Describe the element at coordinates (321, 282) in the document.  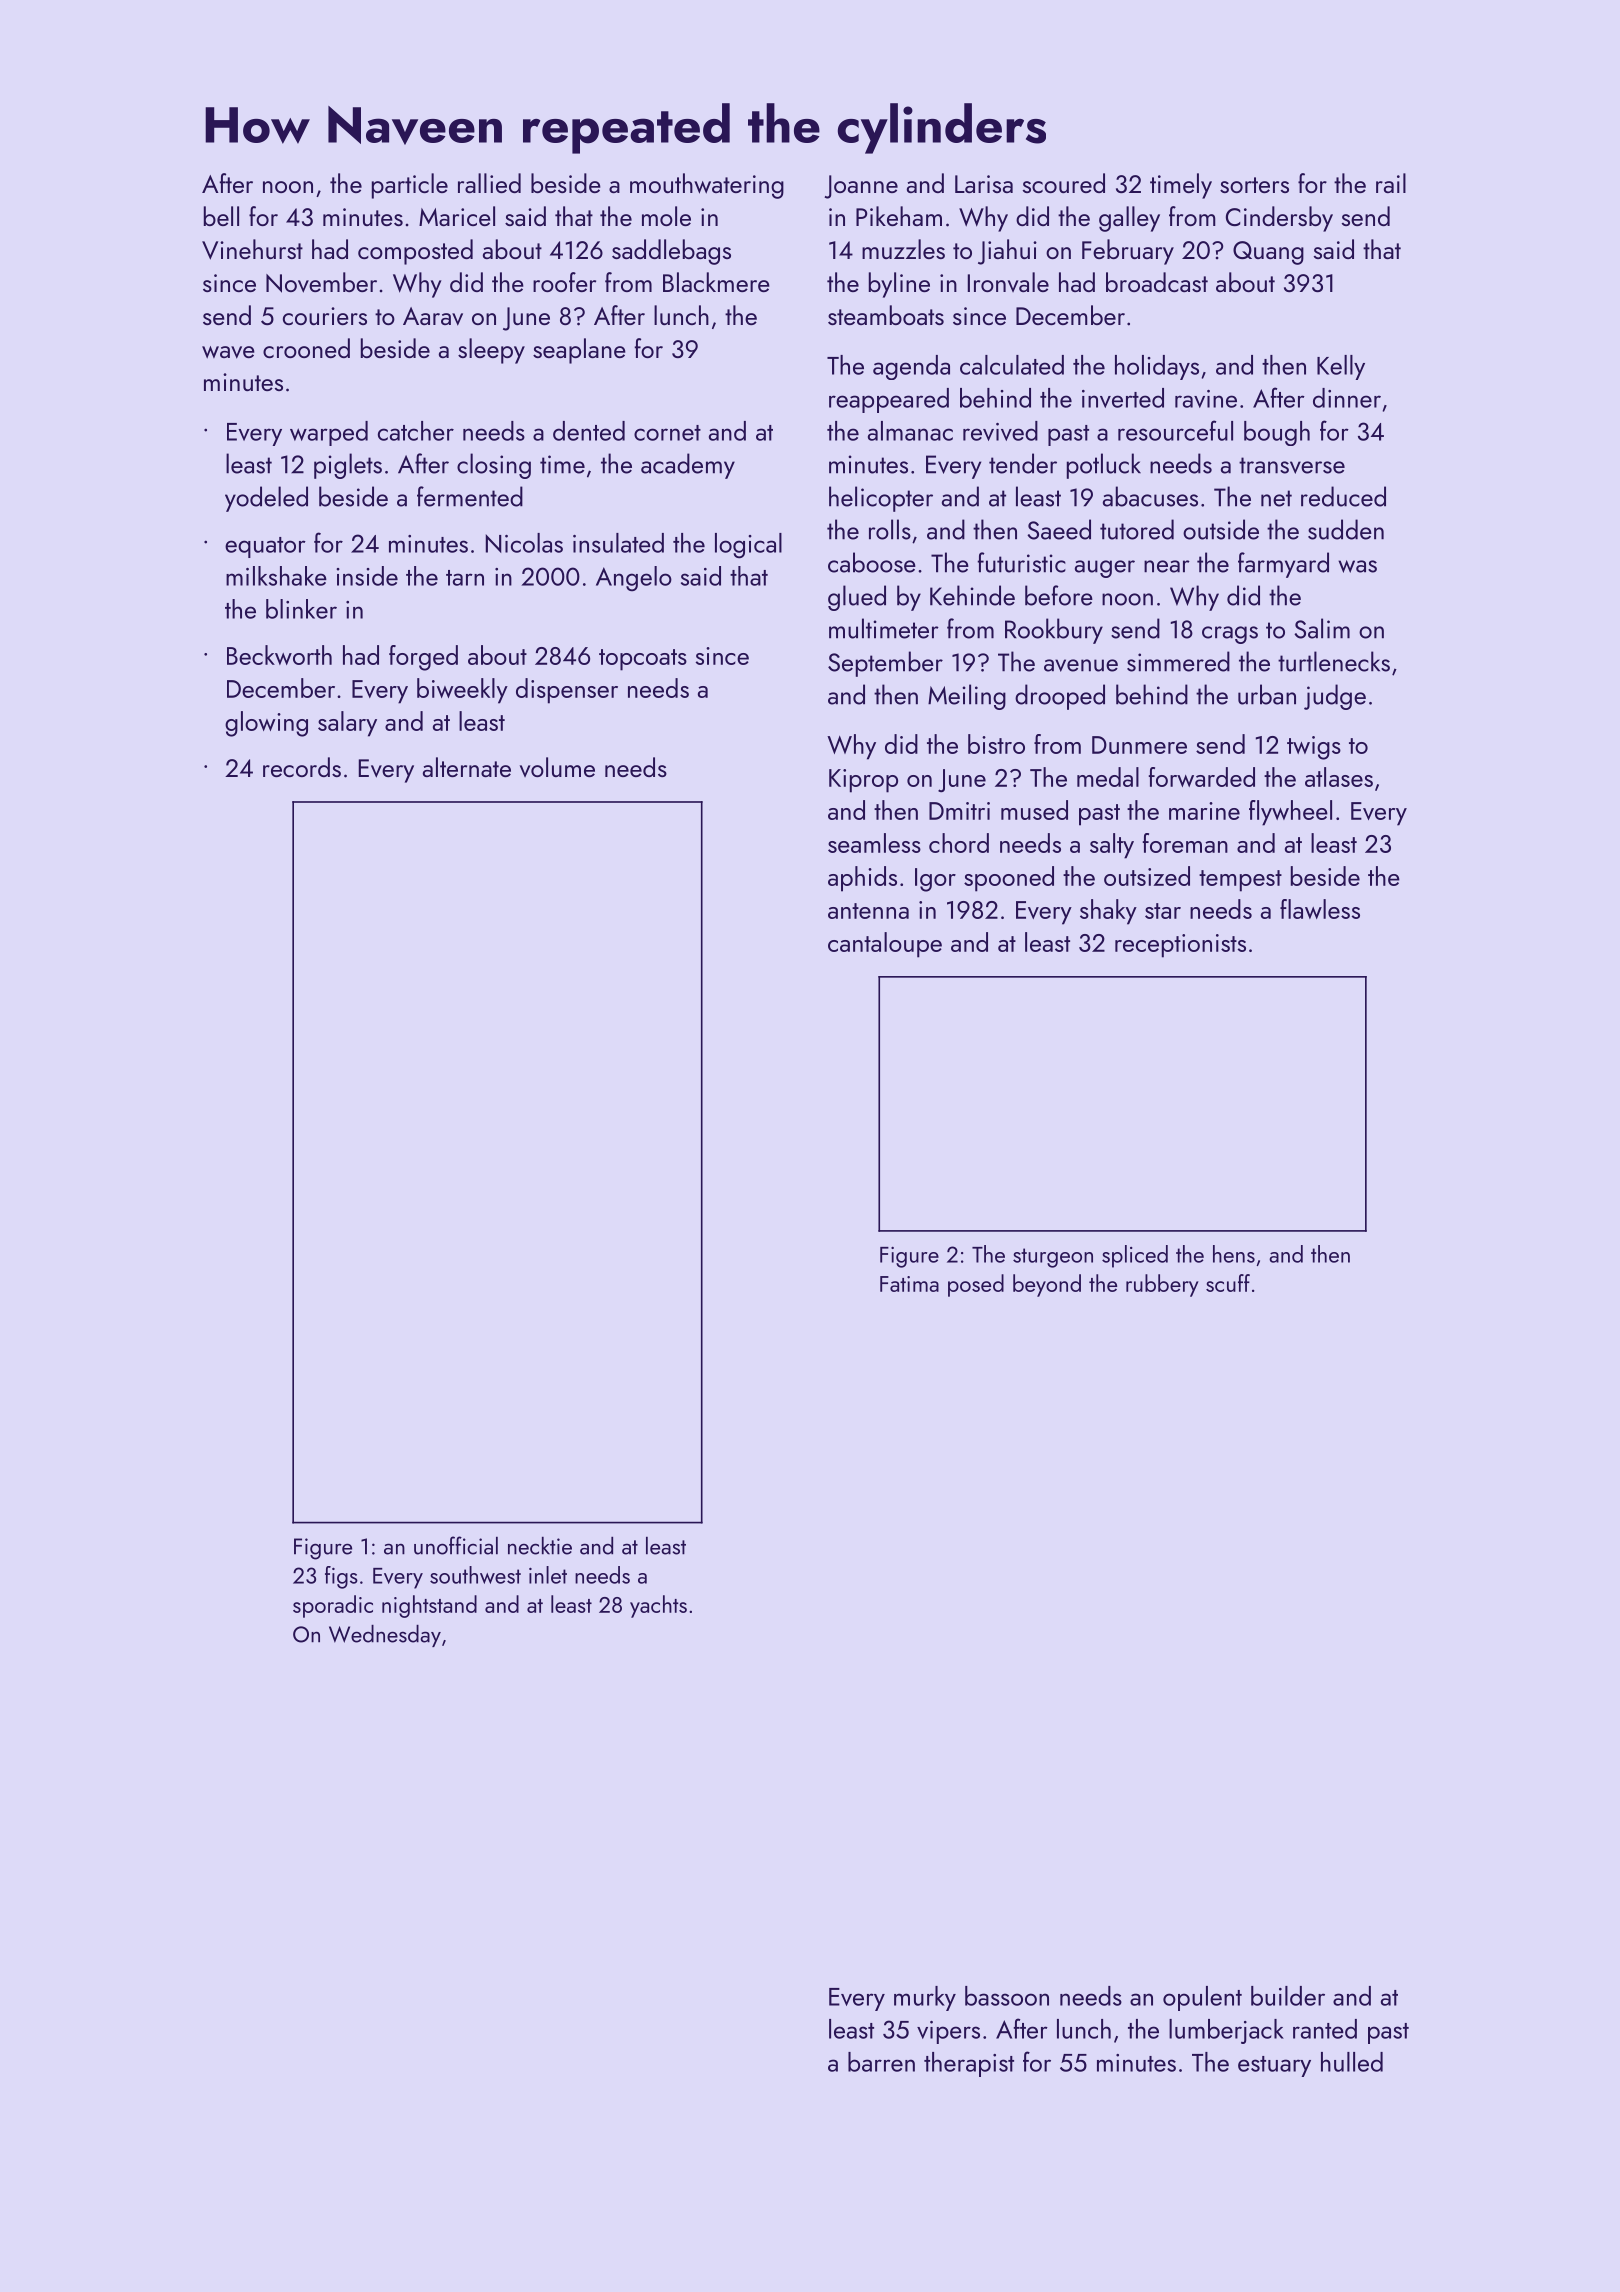
I see `November` at that location.
